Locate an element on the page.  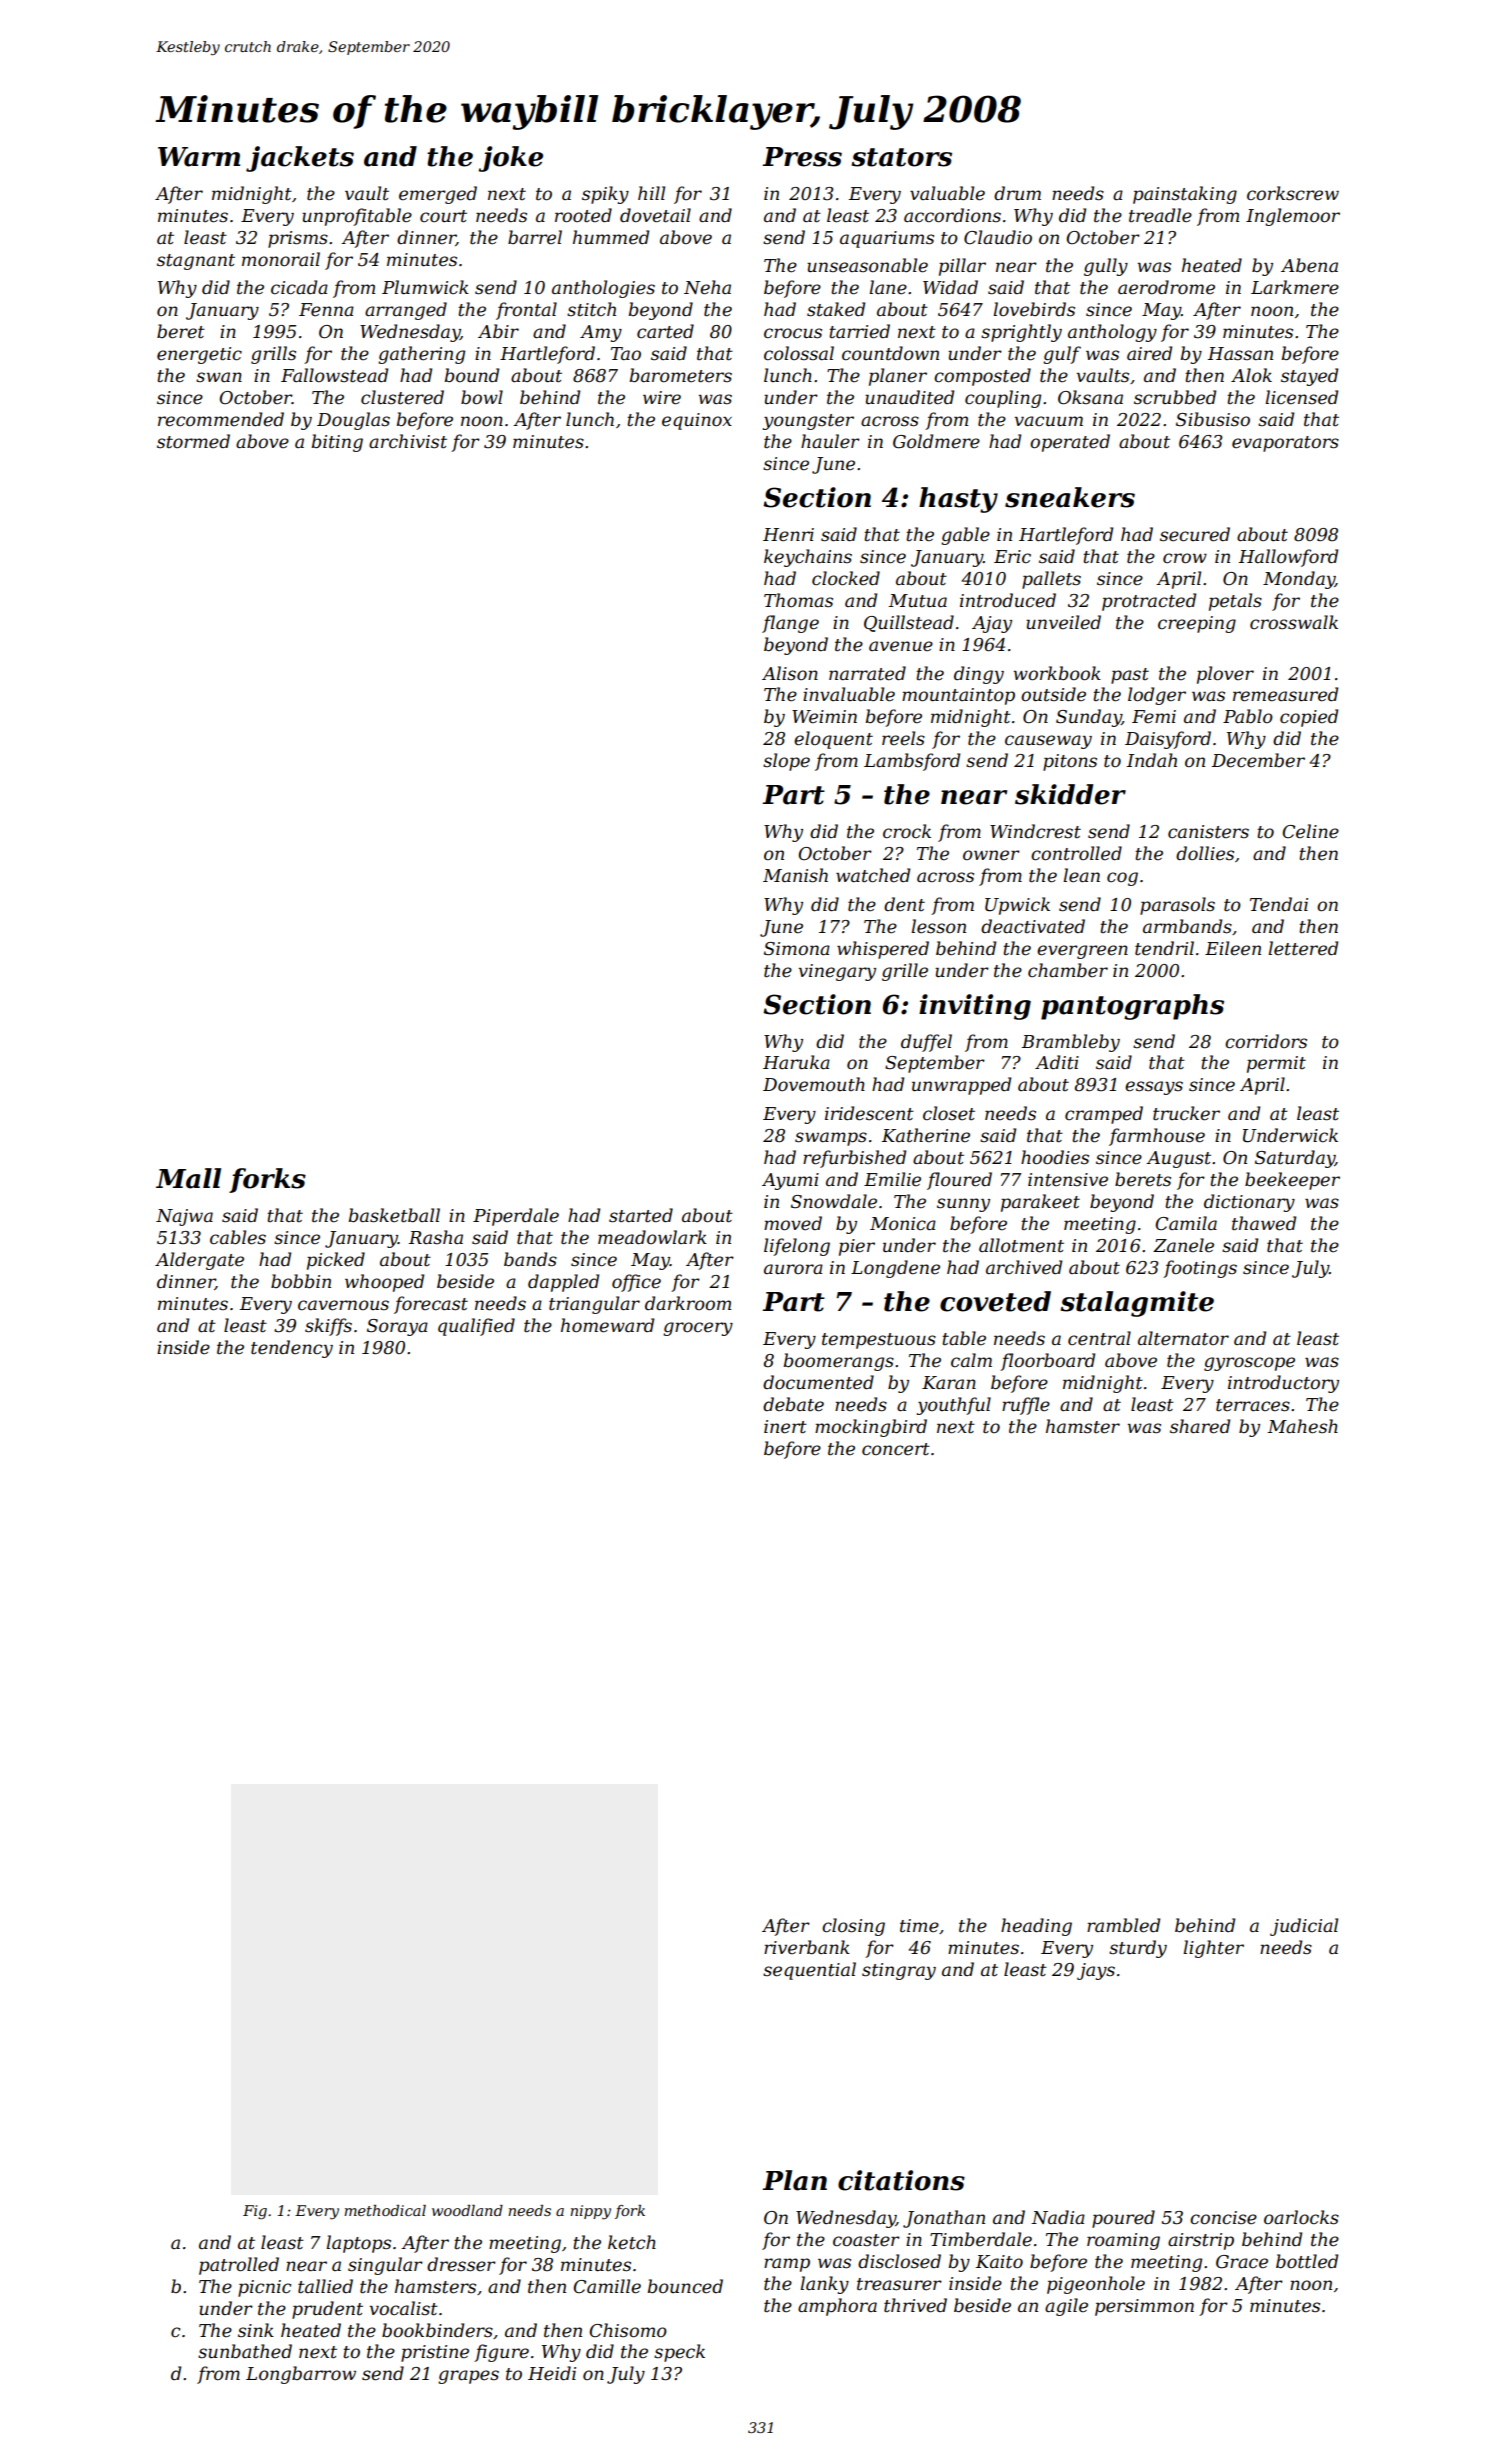
Windcrest is located at coordinates (1035, 831).
